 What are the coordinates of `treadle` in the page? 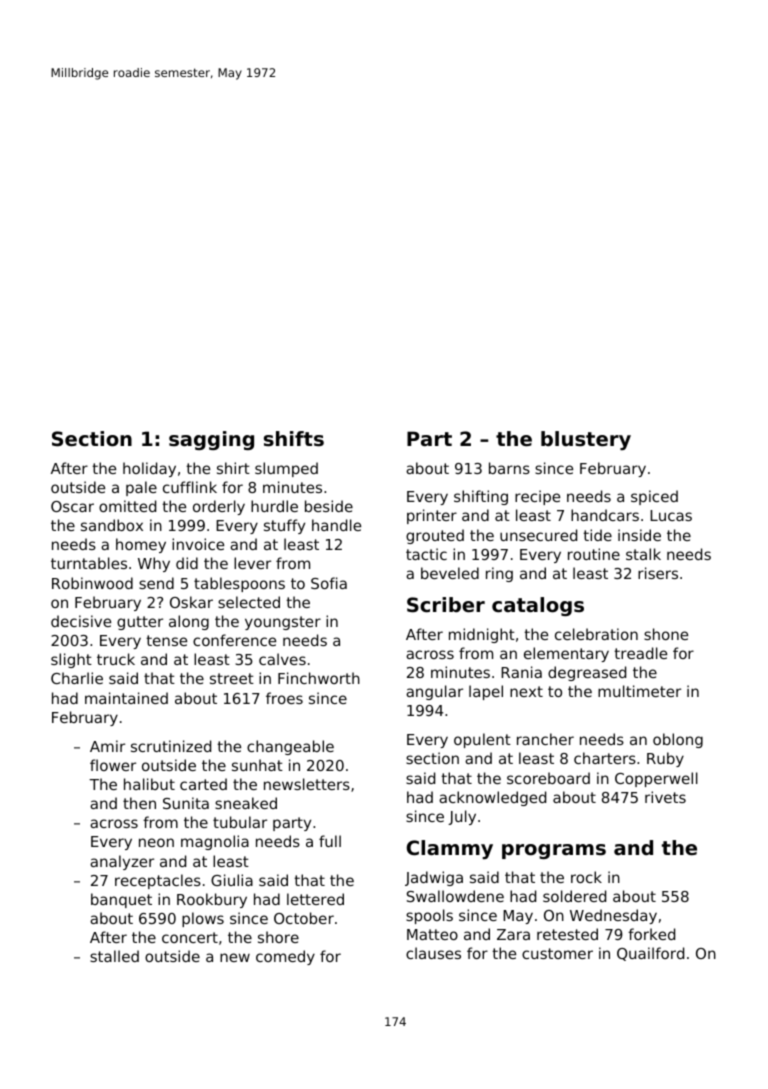 It's located at (640, 653).
